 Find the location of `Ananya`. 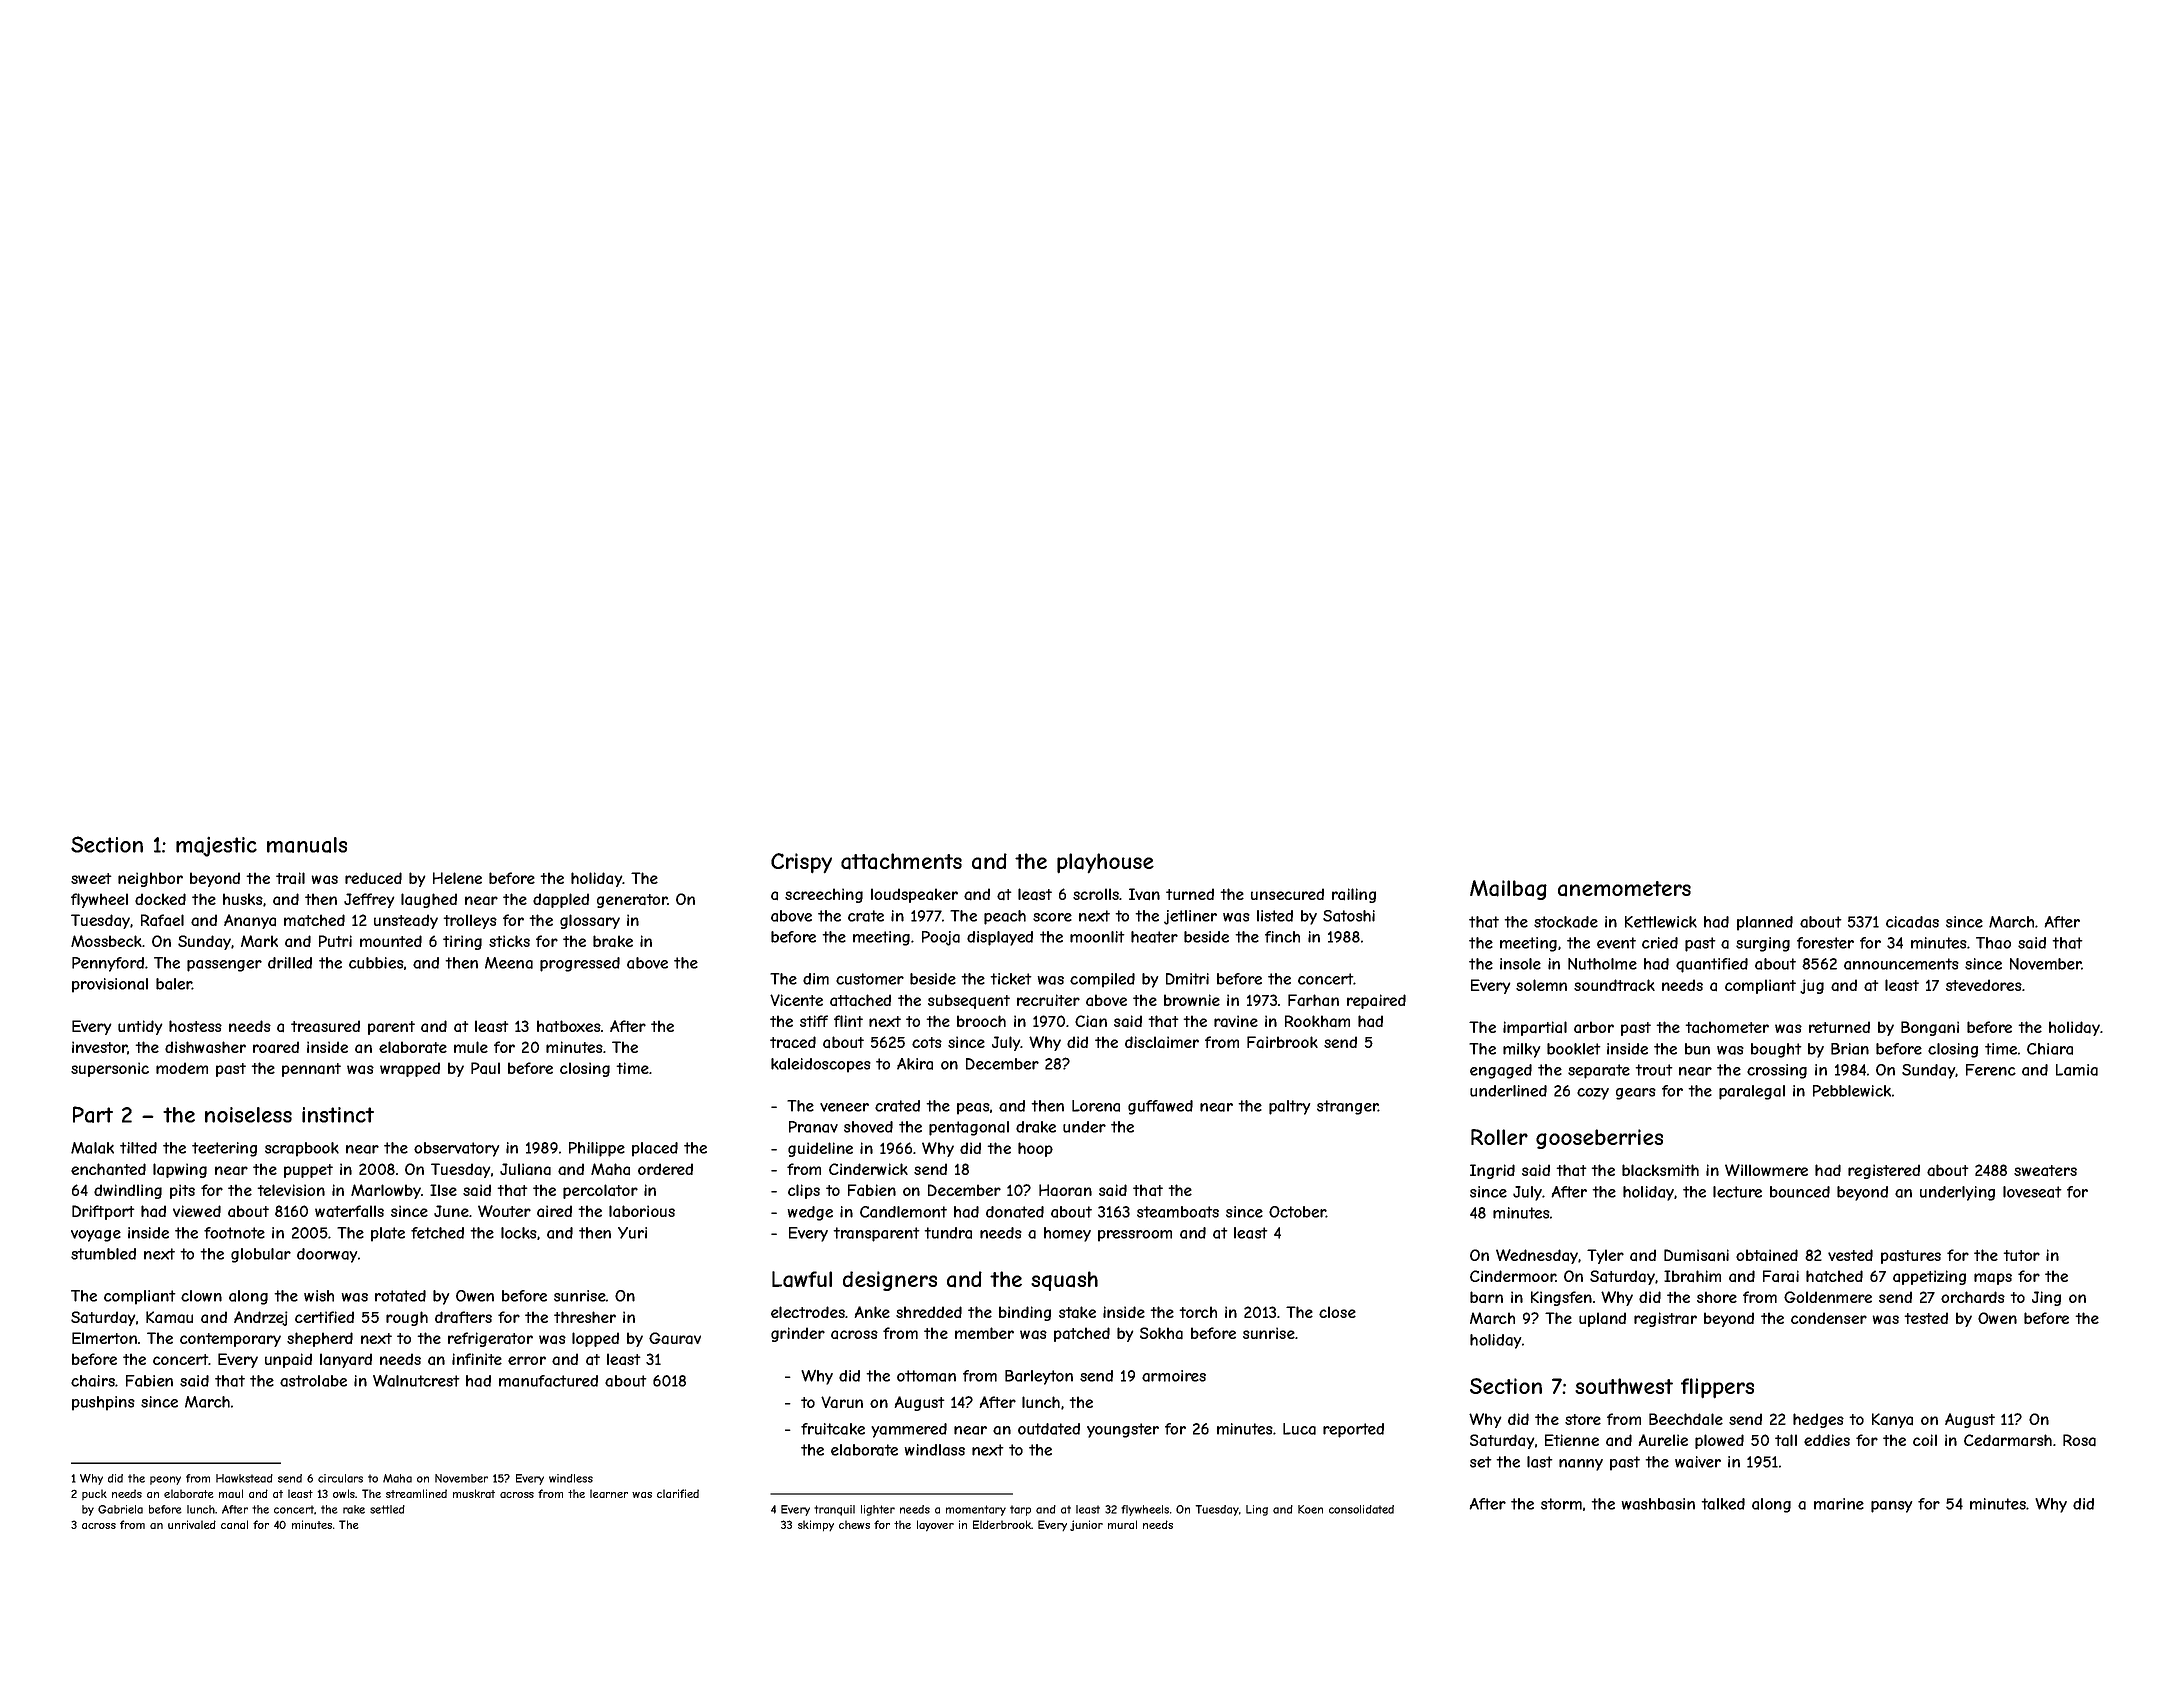

Ananya is located at coordinates (250, 921).
